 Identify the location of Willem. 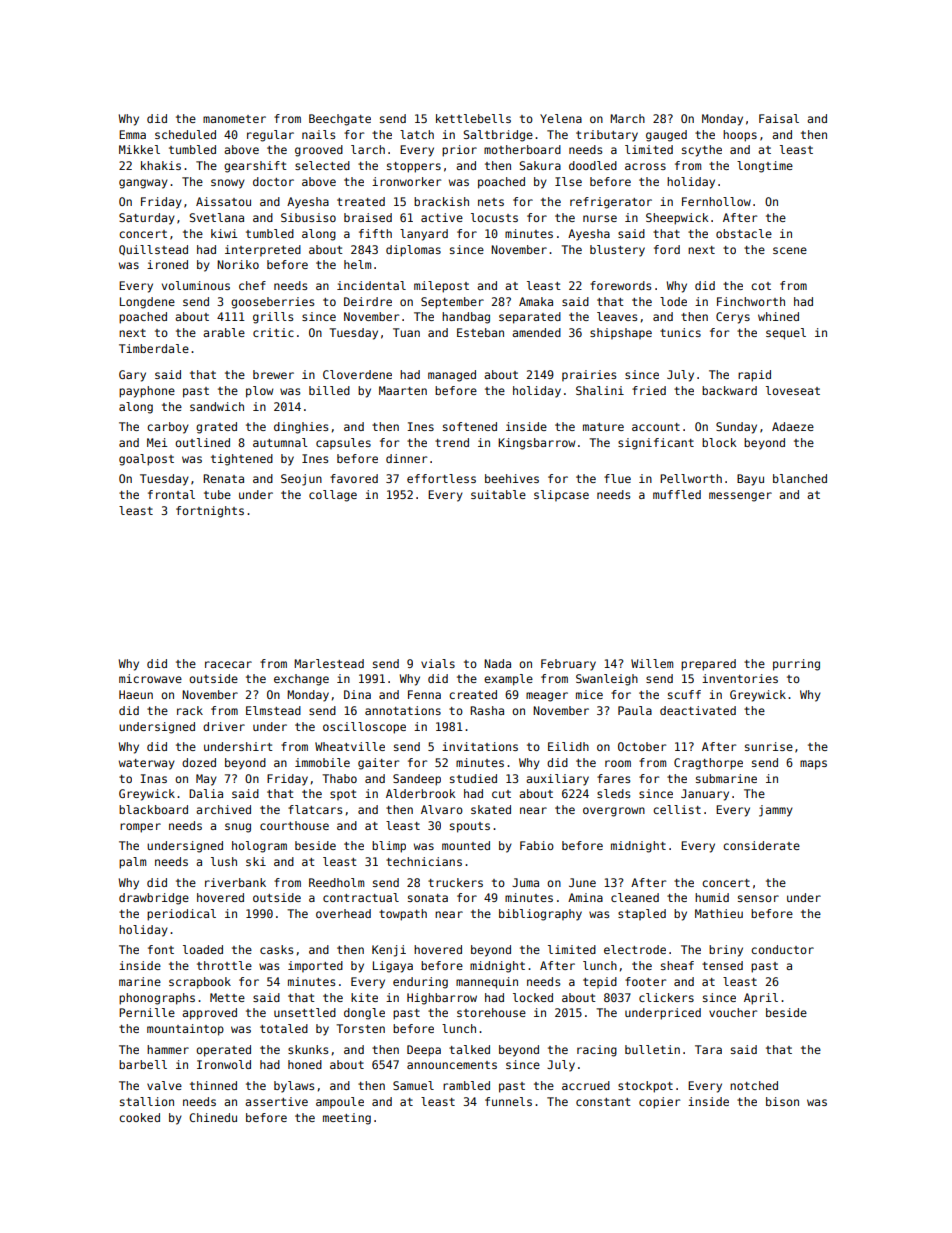
(652, 663).
